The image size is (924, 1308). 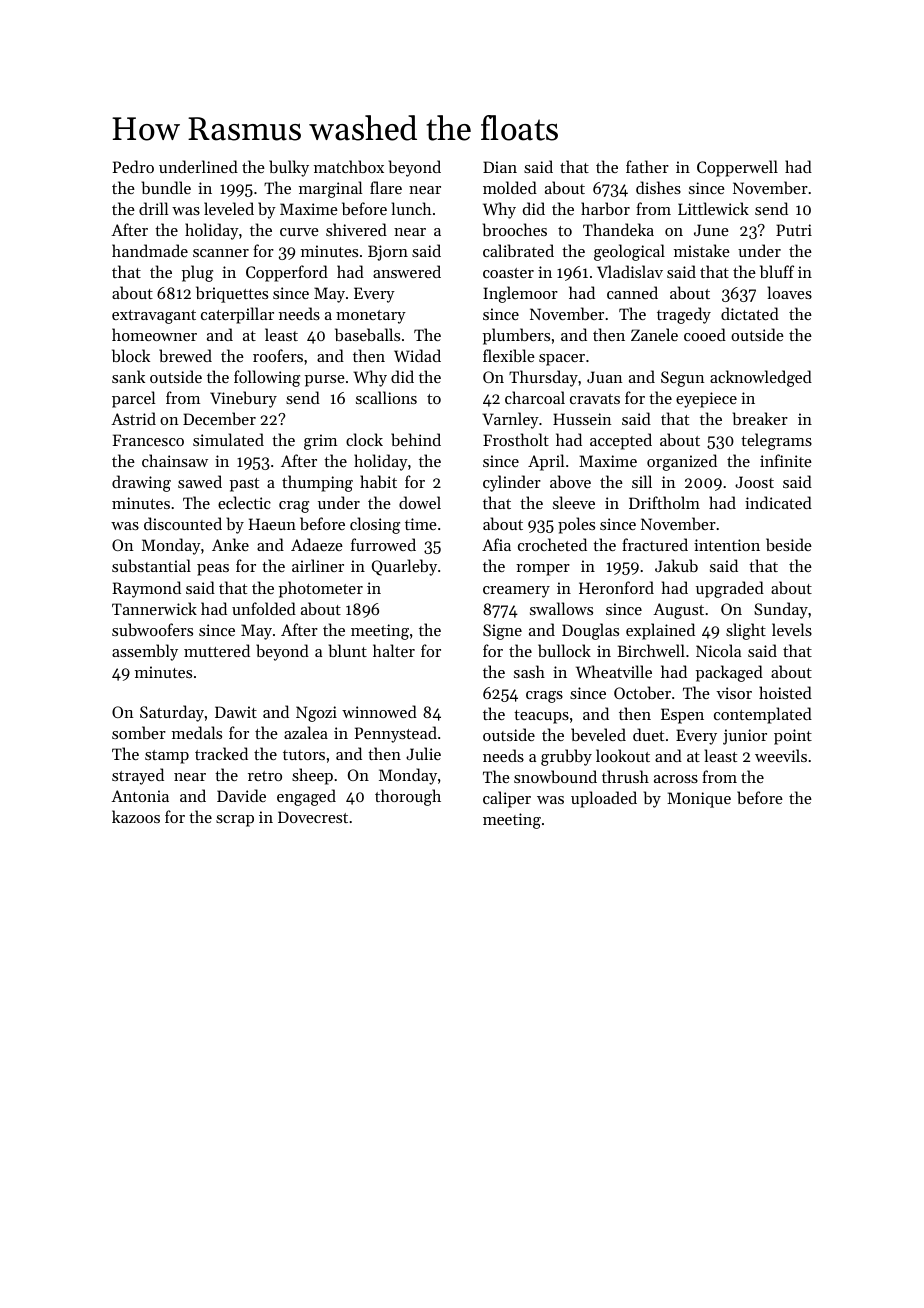 What do you see at coordinates (629, 252) in the document?
I see `geological` at bounding box center [629, 252].
